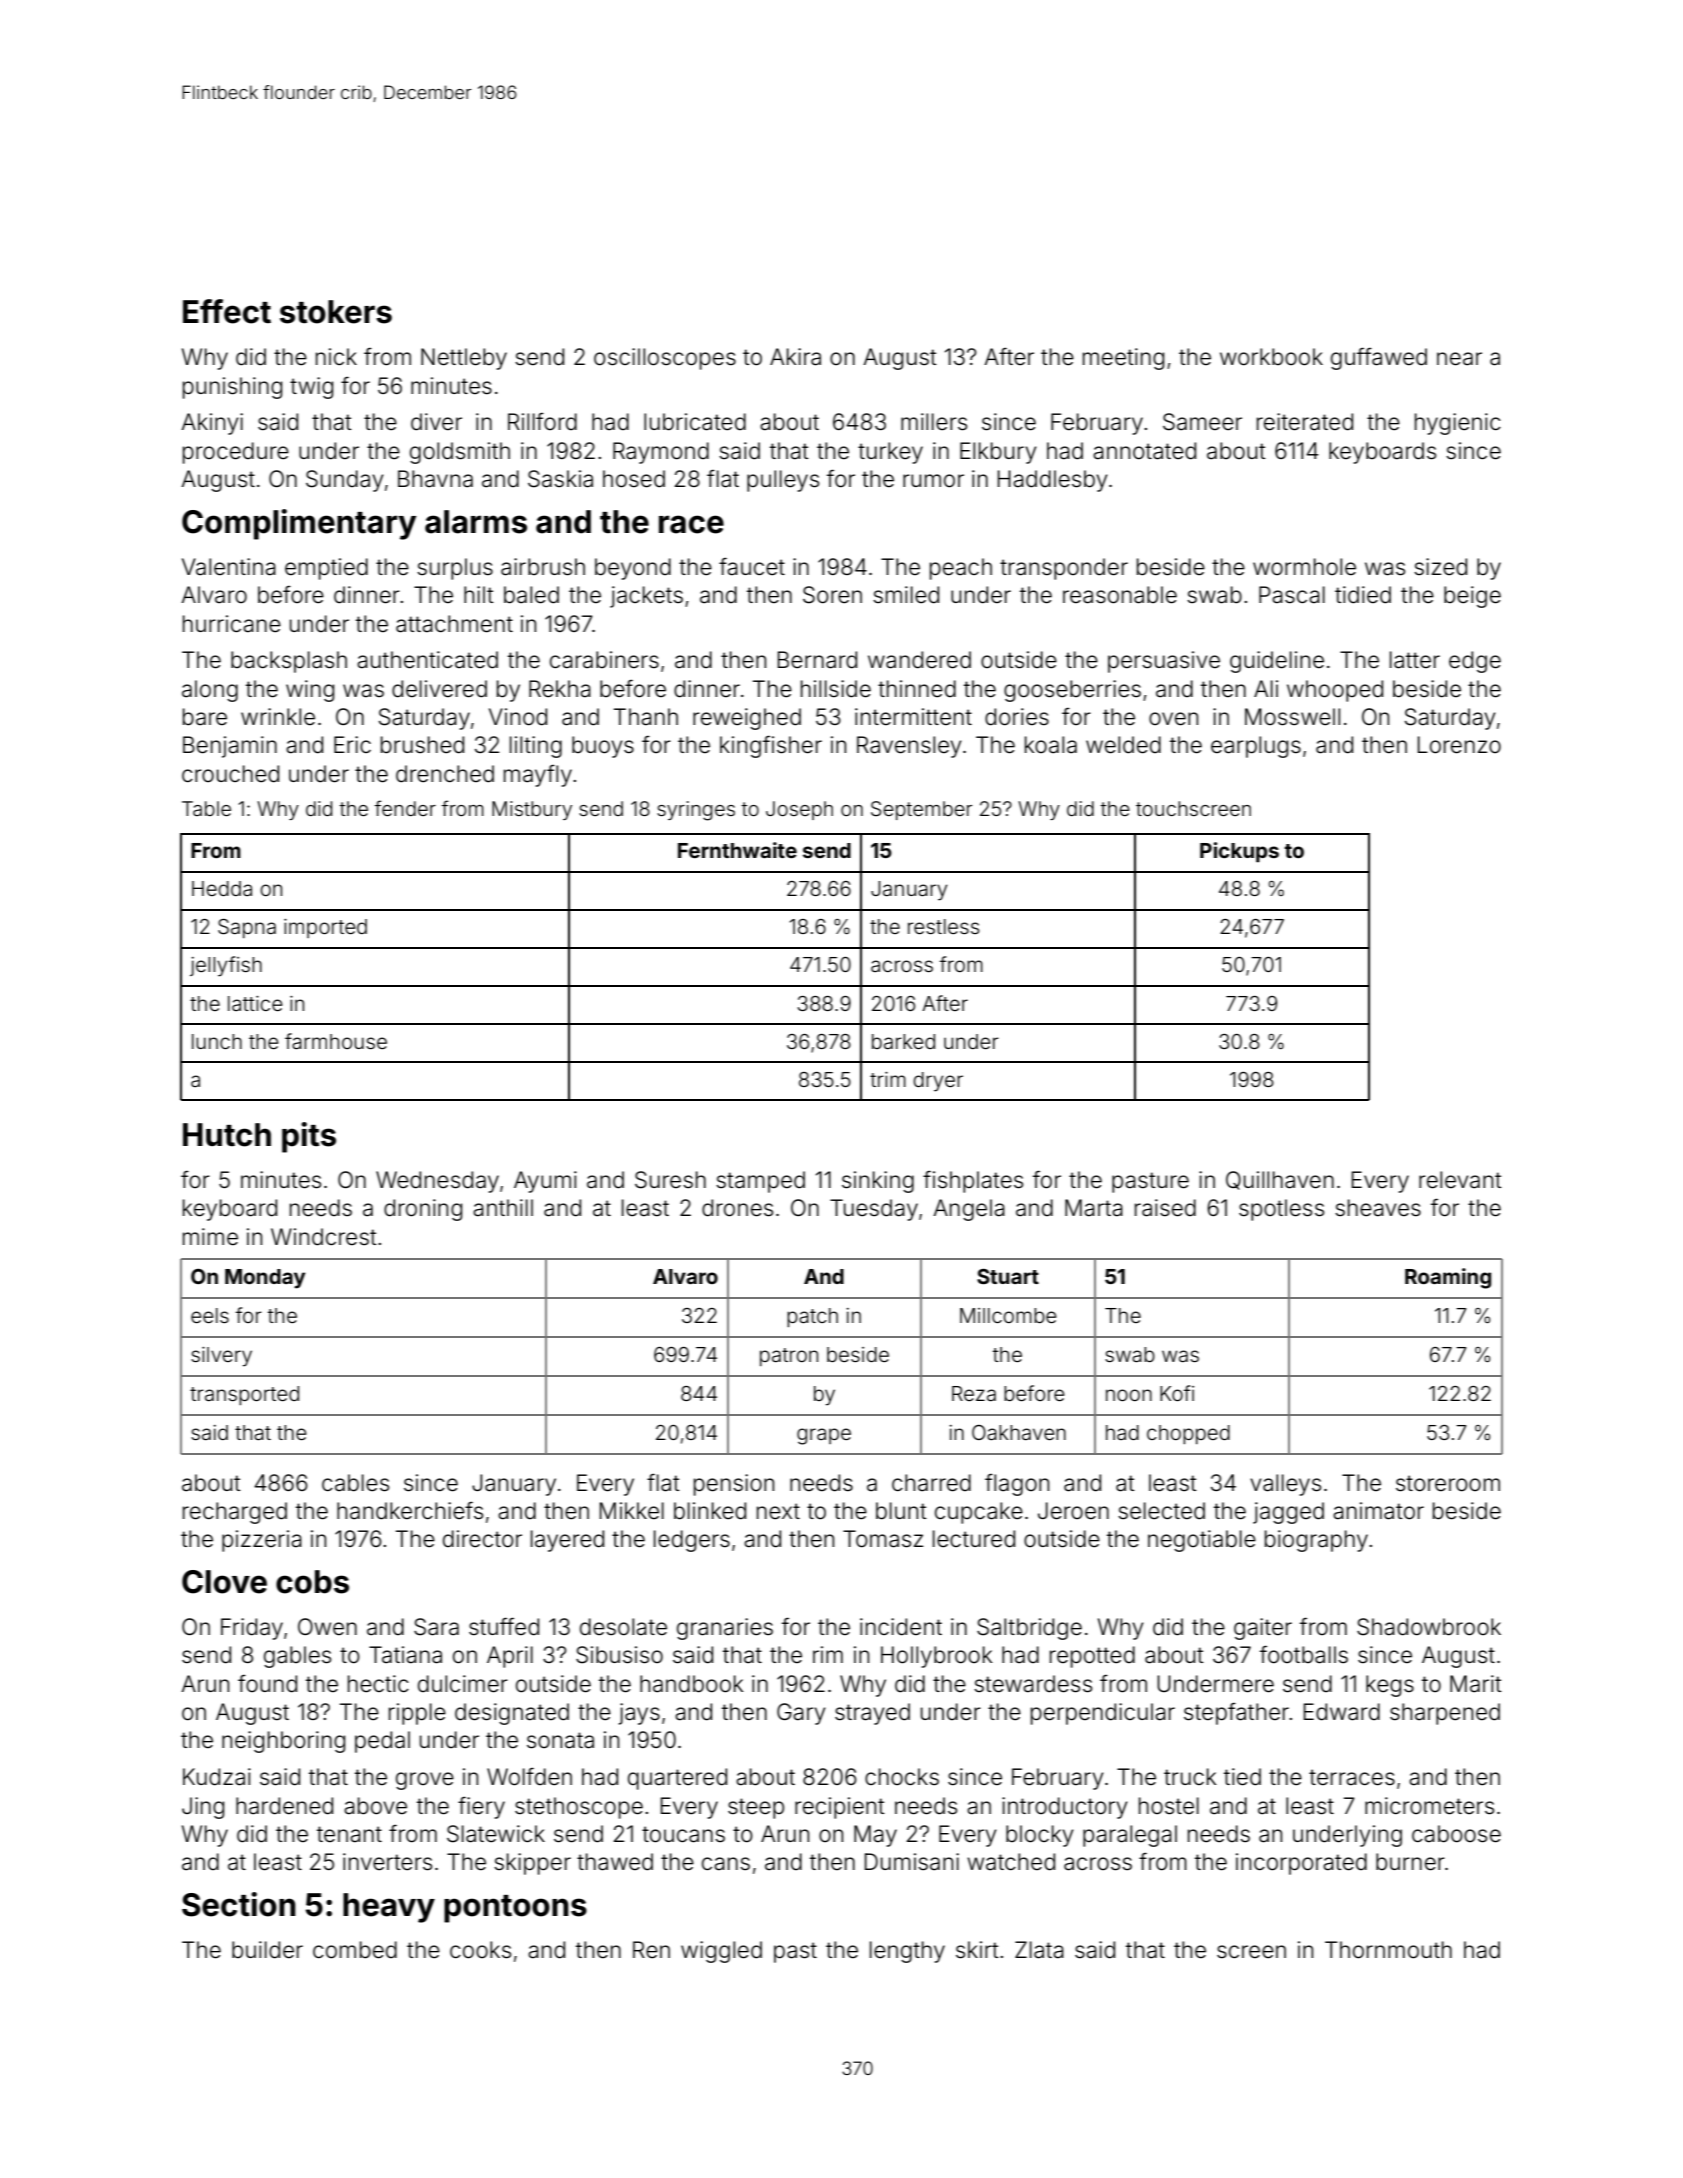 Image resolution: width=1683 pixels, height=2178 pixels. What do you see at coordinates (961, 569) in the document?
I see `peach` at bounding box center [961, 569].
